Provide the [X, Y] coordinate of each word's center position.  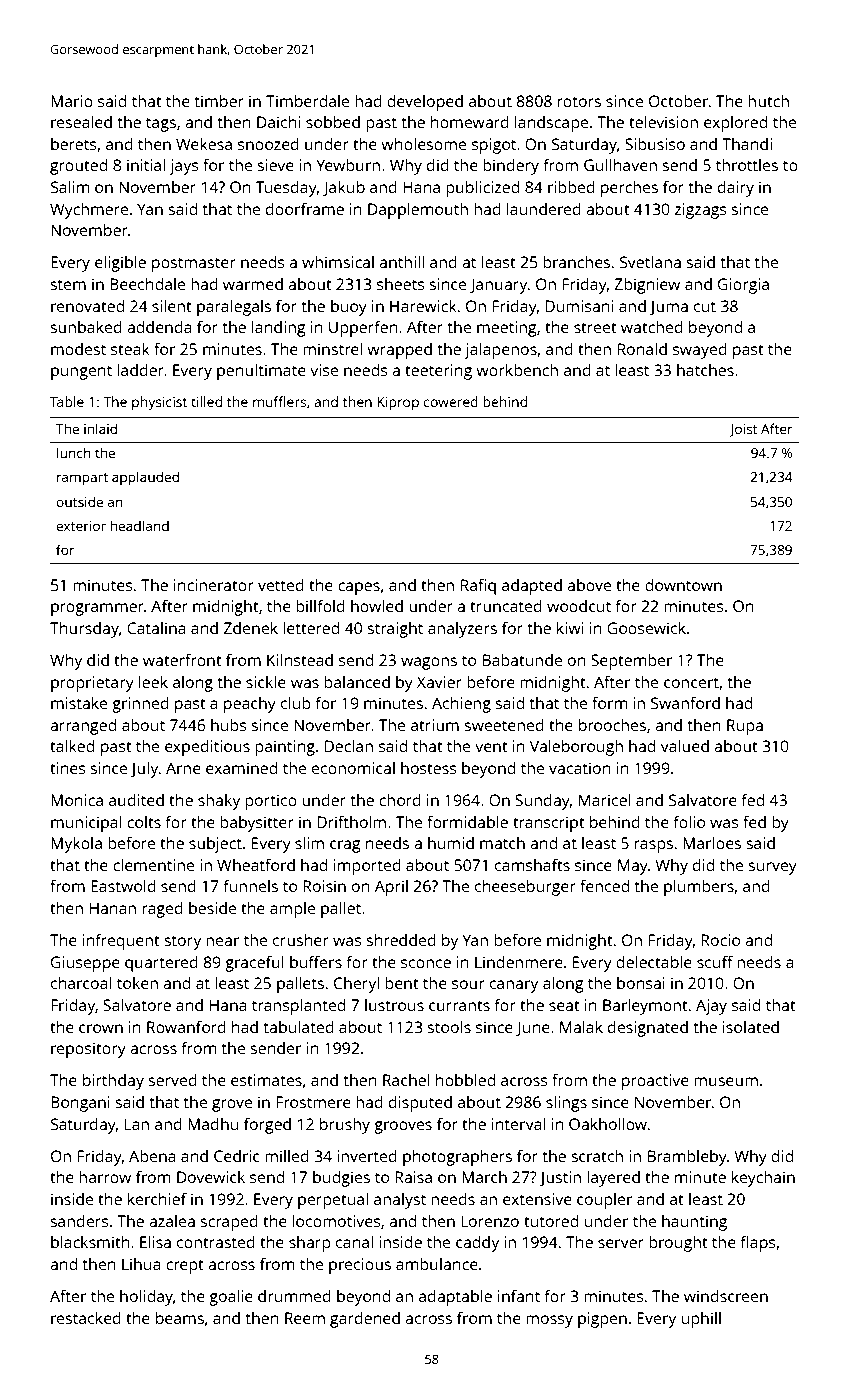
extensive [537, 1199]
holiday [146, 1298]
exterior [81, 526]
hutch [768, 101]
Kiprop [398, 403]
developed [425, 103]
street [595, 327]
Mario [72, 101]
